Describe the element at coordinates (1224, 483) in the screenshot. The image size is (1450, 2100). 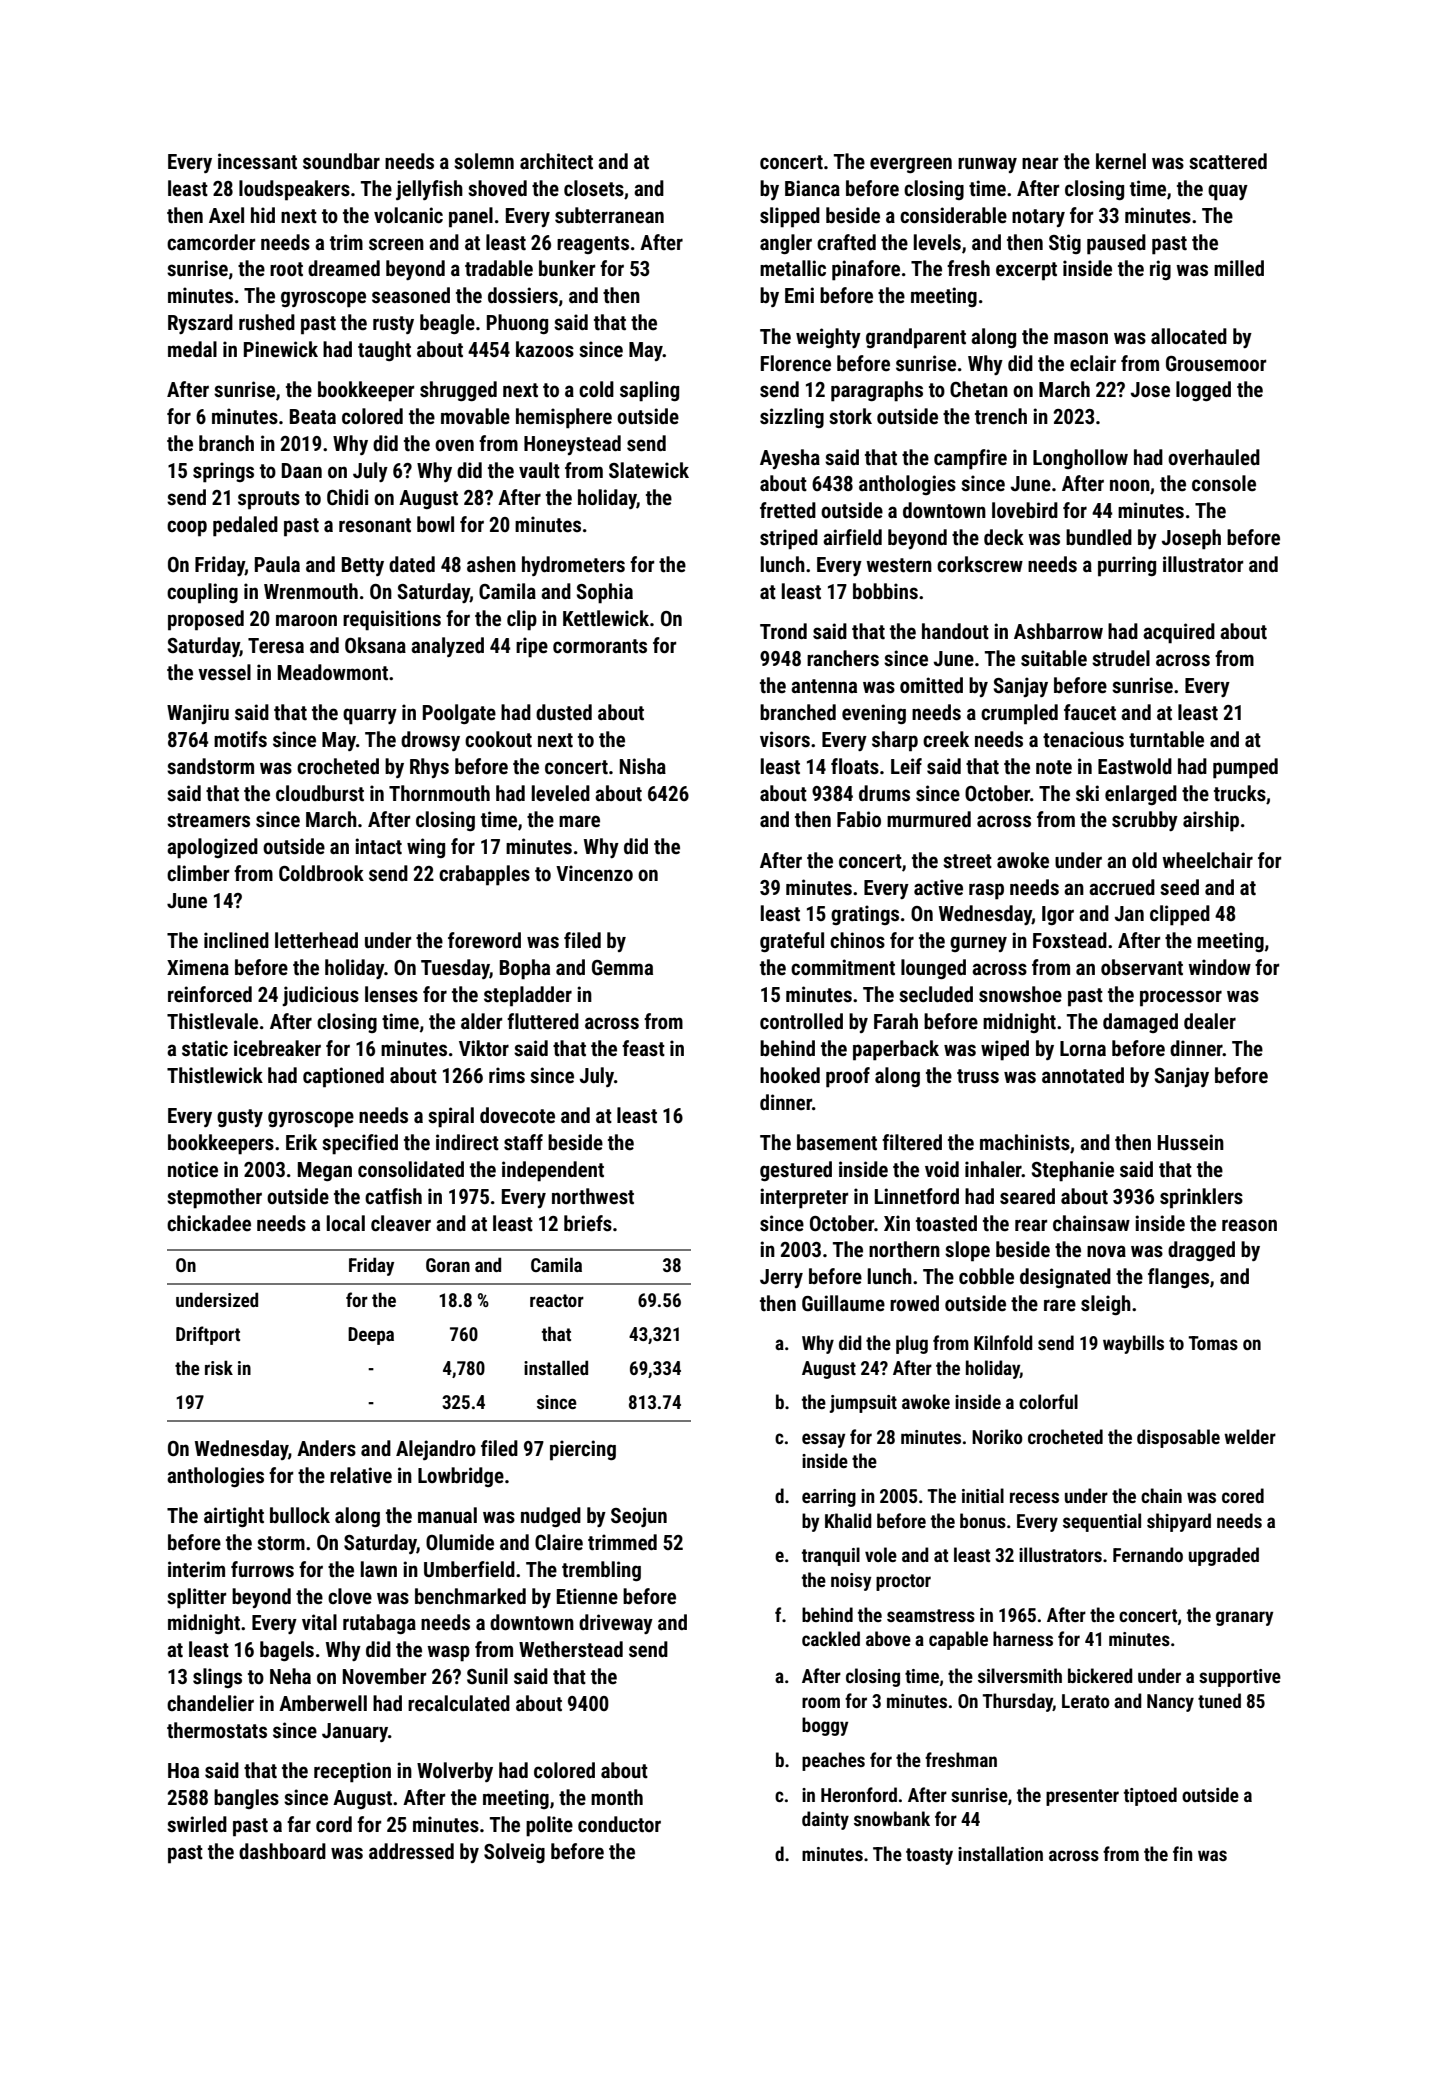
I see `console` at that location.
